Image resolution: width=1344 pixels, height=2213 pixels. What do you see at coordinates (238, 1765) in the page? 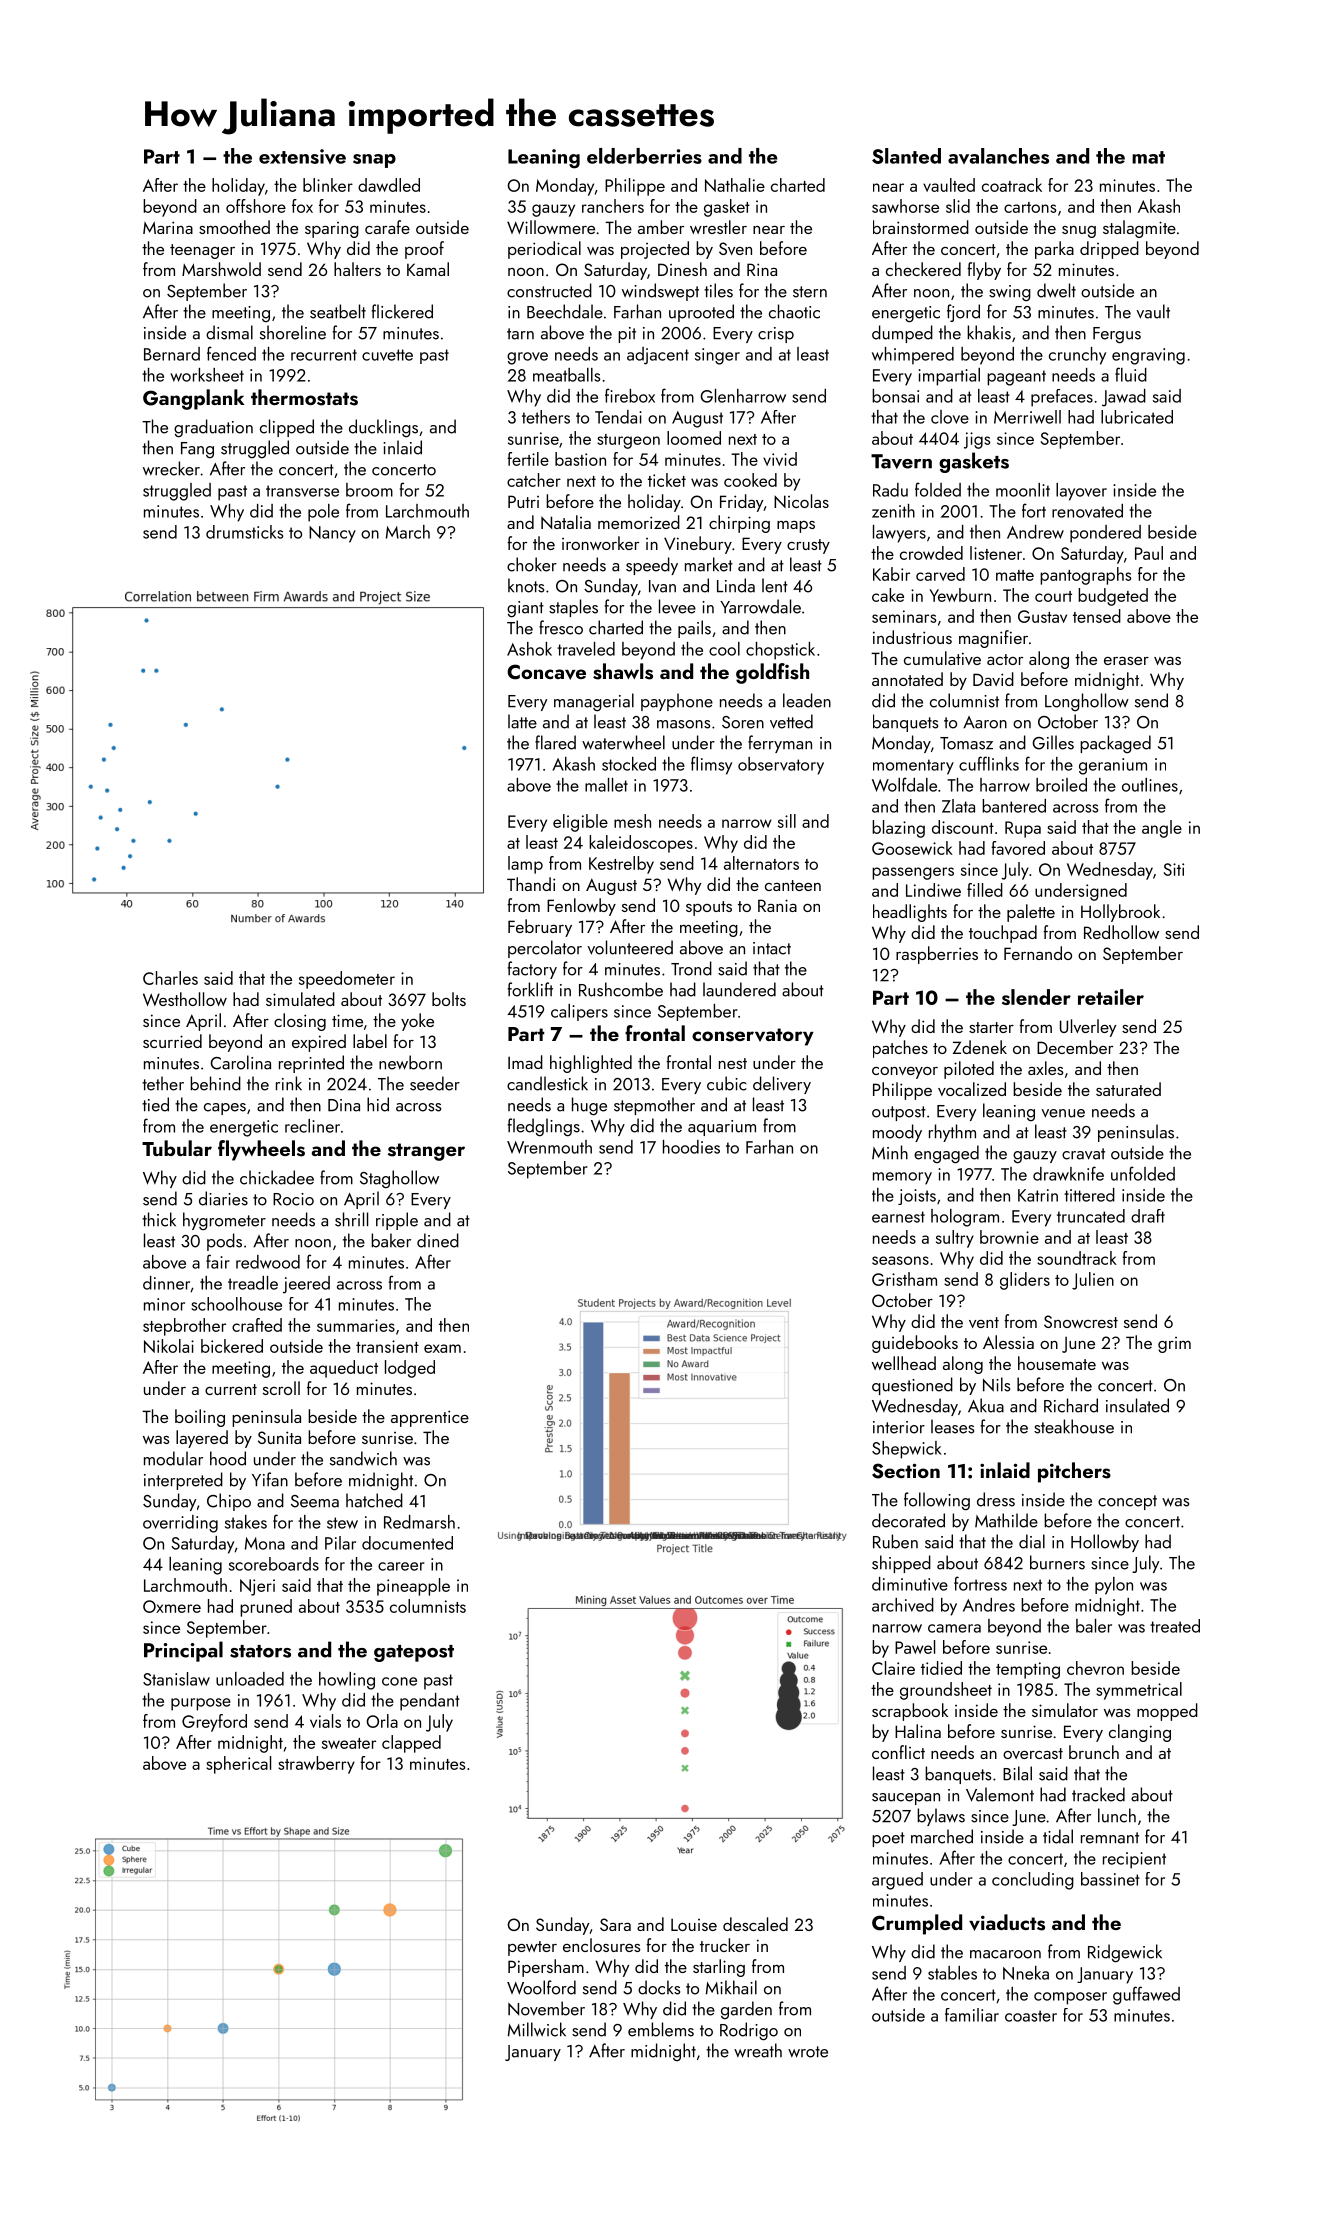
I see `spherical` at bounding box center [238, 1765].
